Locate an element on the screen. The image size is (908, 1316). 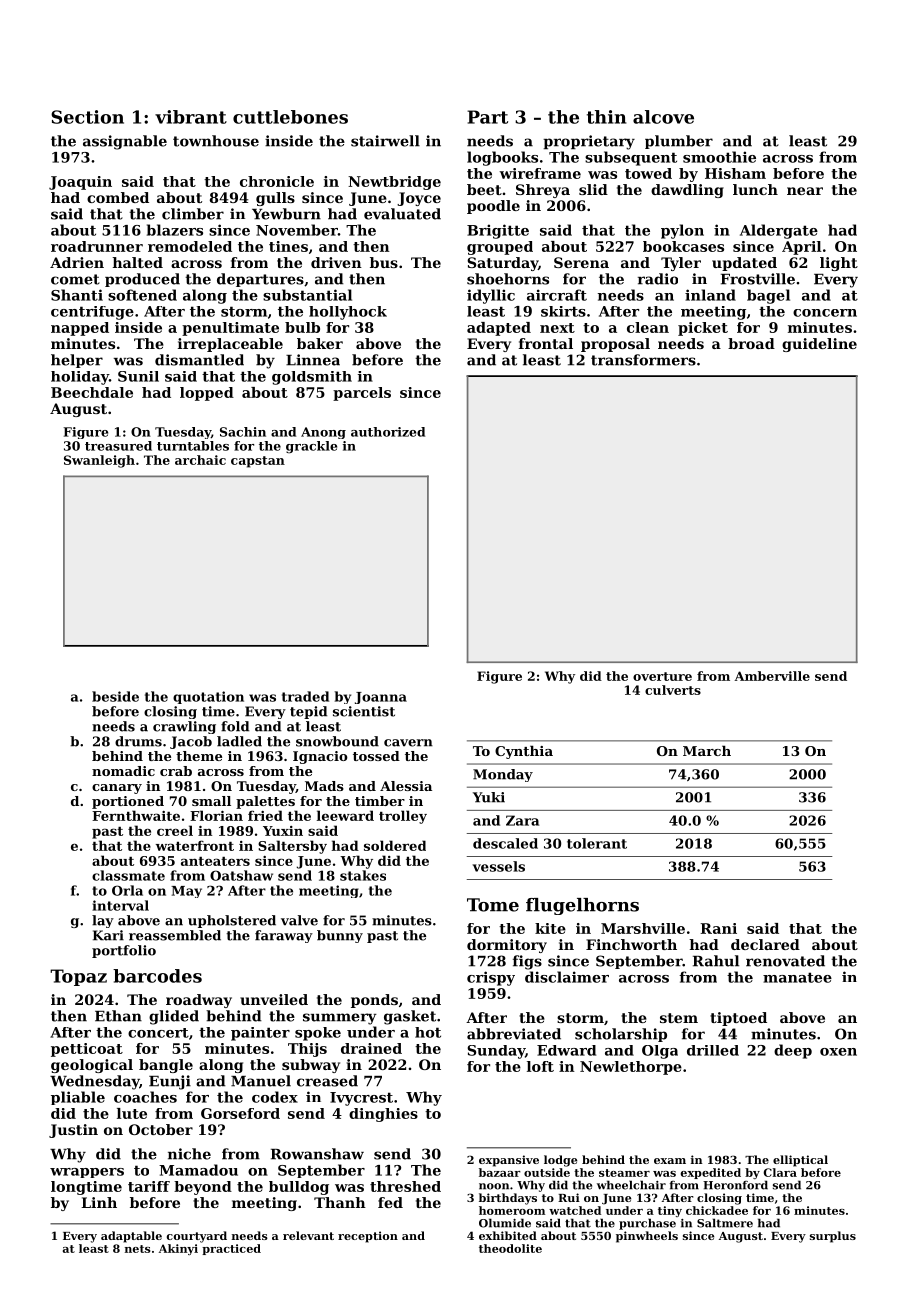
waterfront is located at coordinates (195, 845).
